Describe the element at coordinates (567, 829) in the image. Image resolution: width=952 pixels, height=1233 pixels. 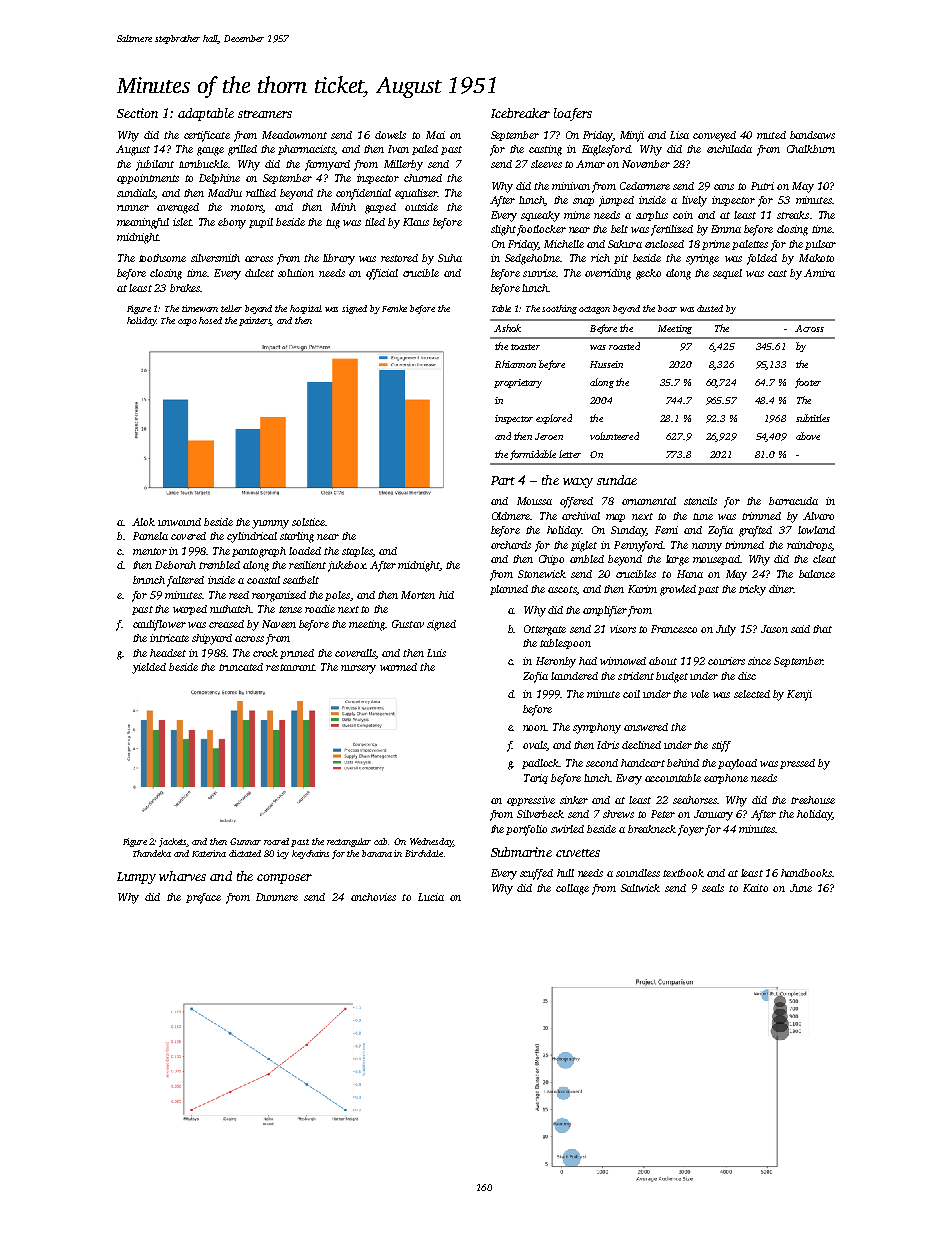
I see `swirled` at that location.
